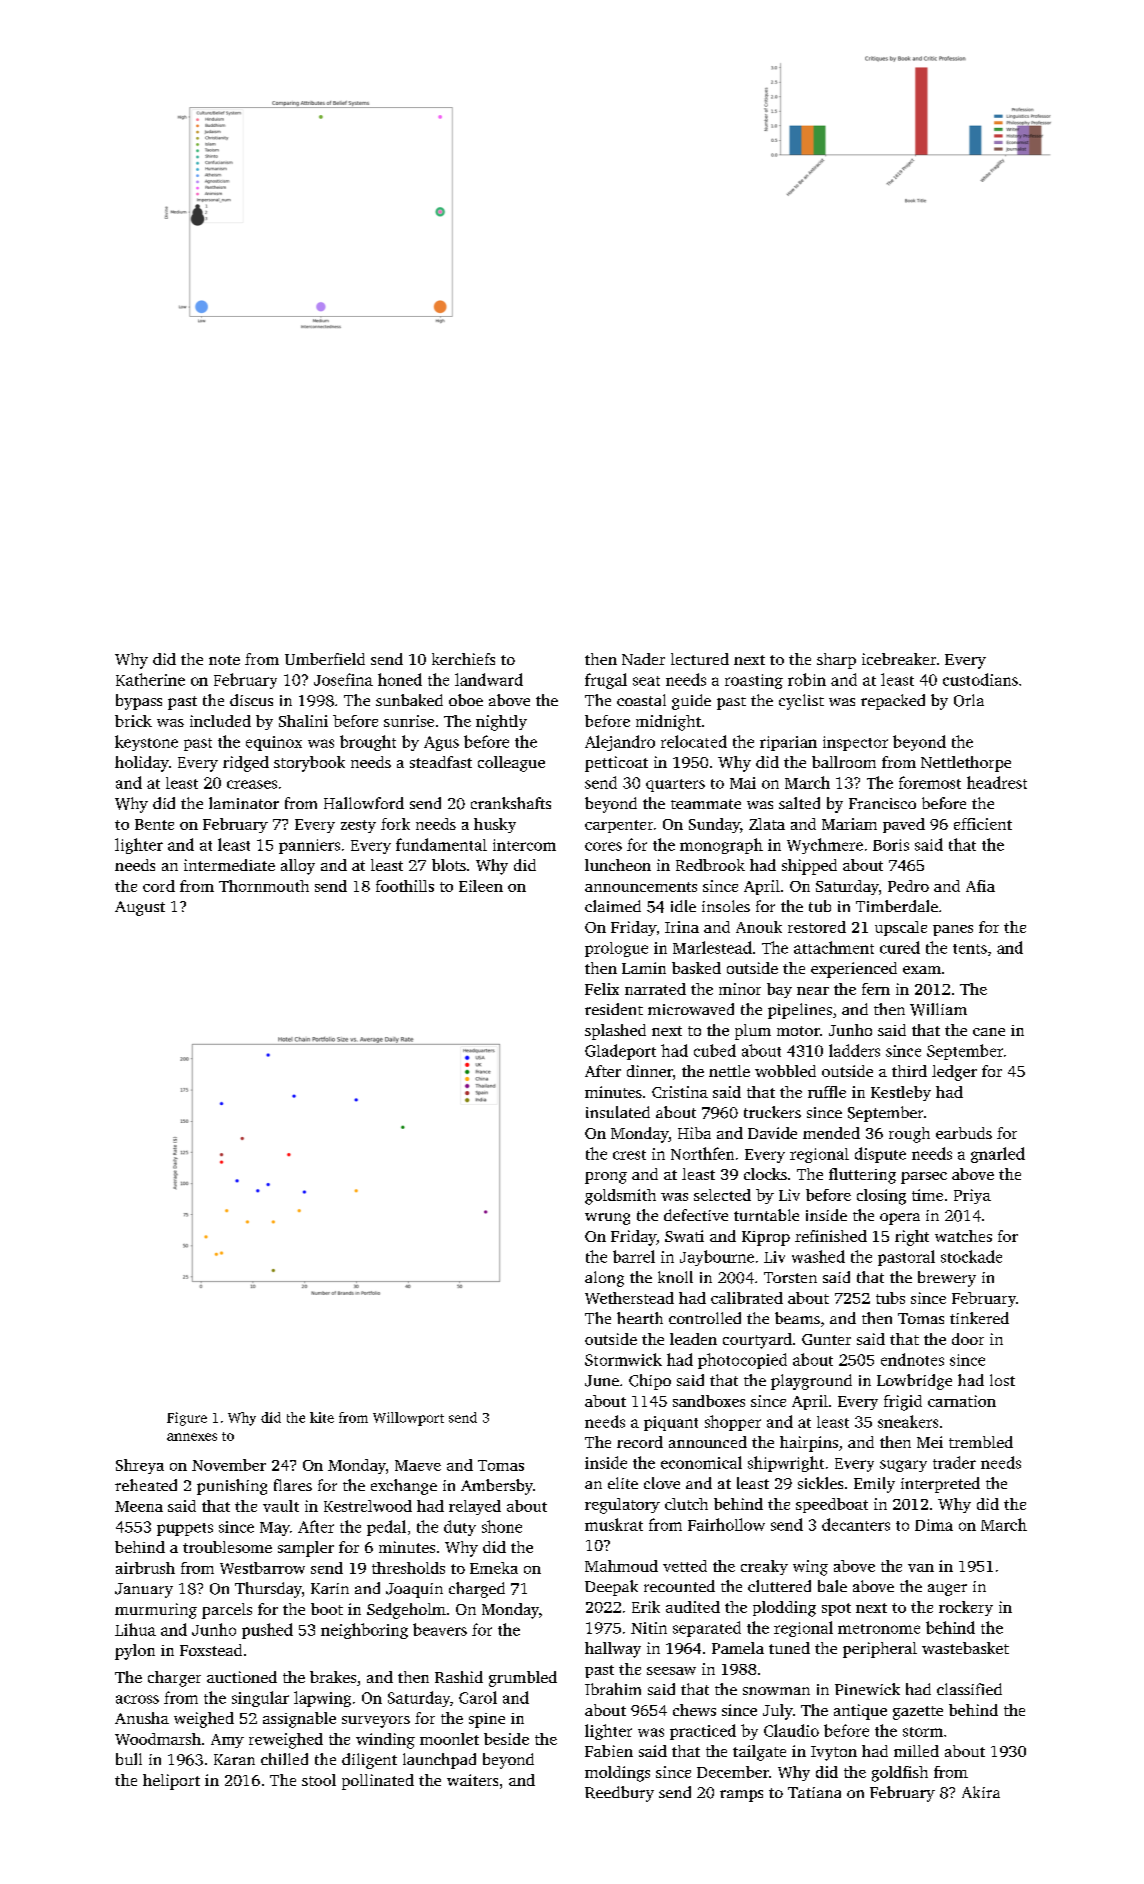  Describe the element at coordinates (227, 1741) in the screenshot. I see `Amy` at that location.
